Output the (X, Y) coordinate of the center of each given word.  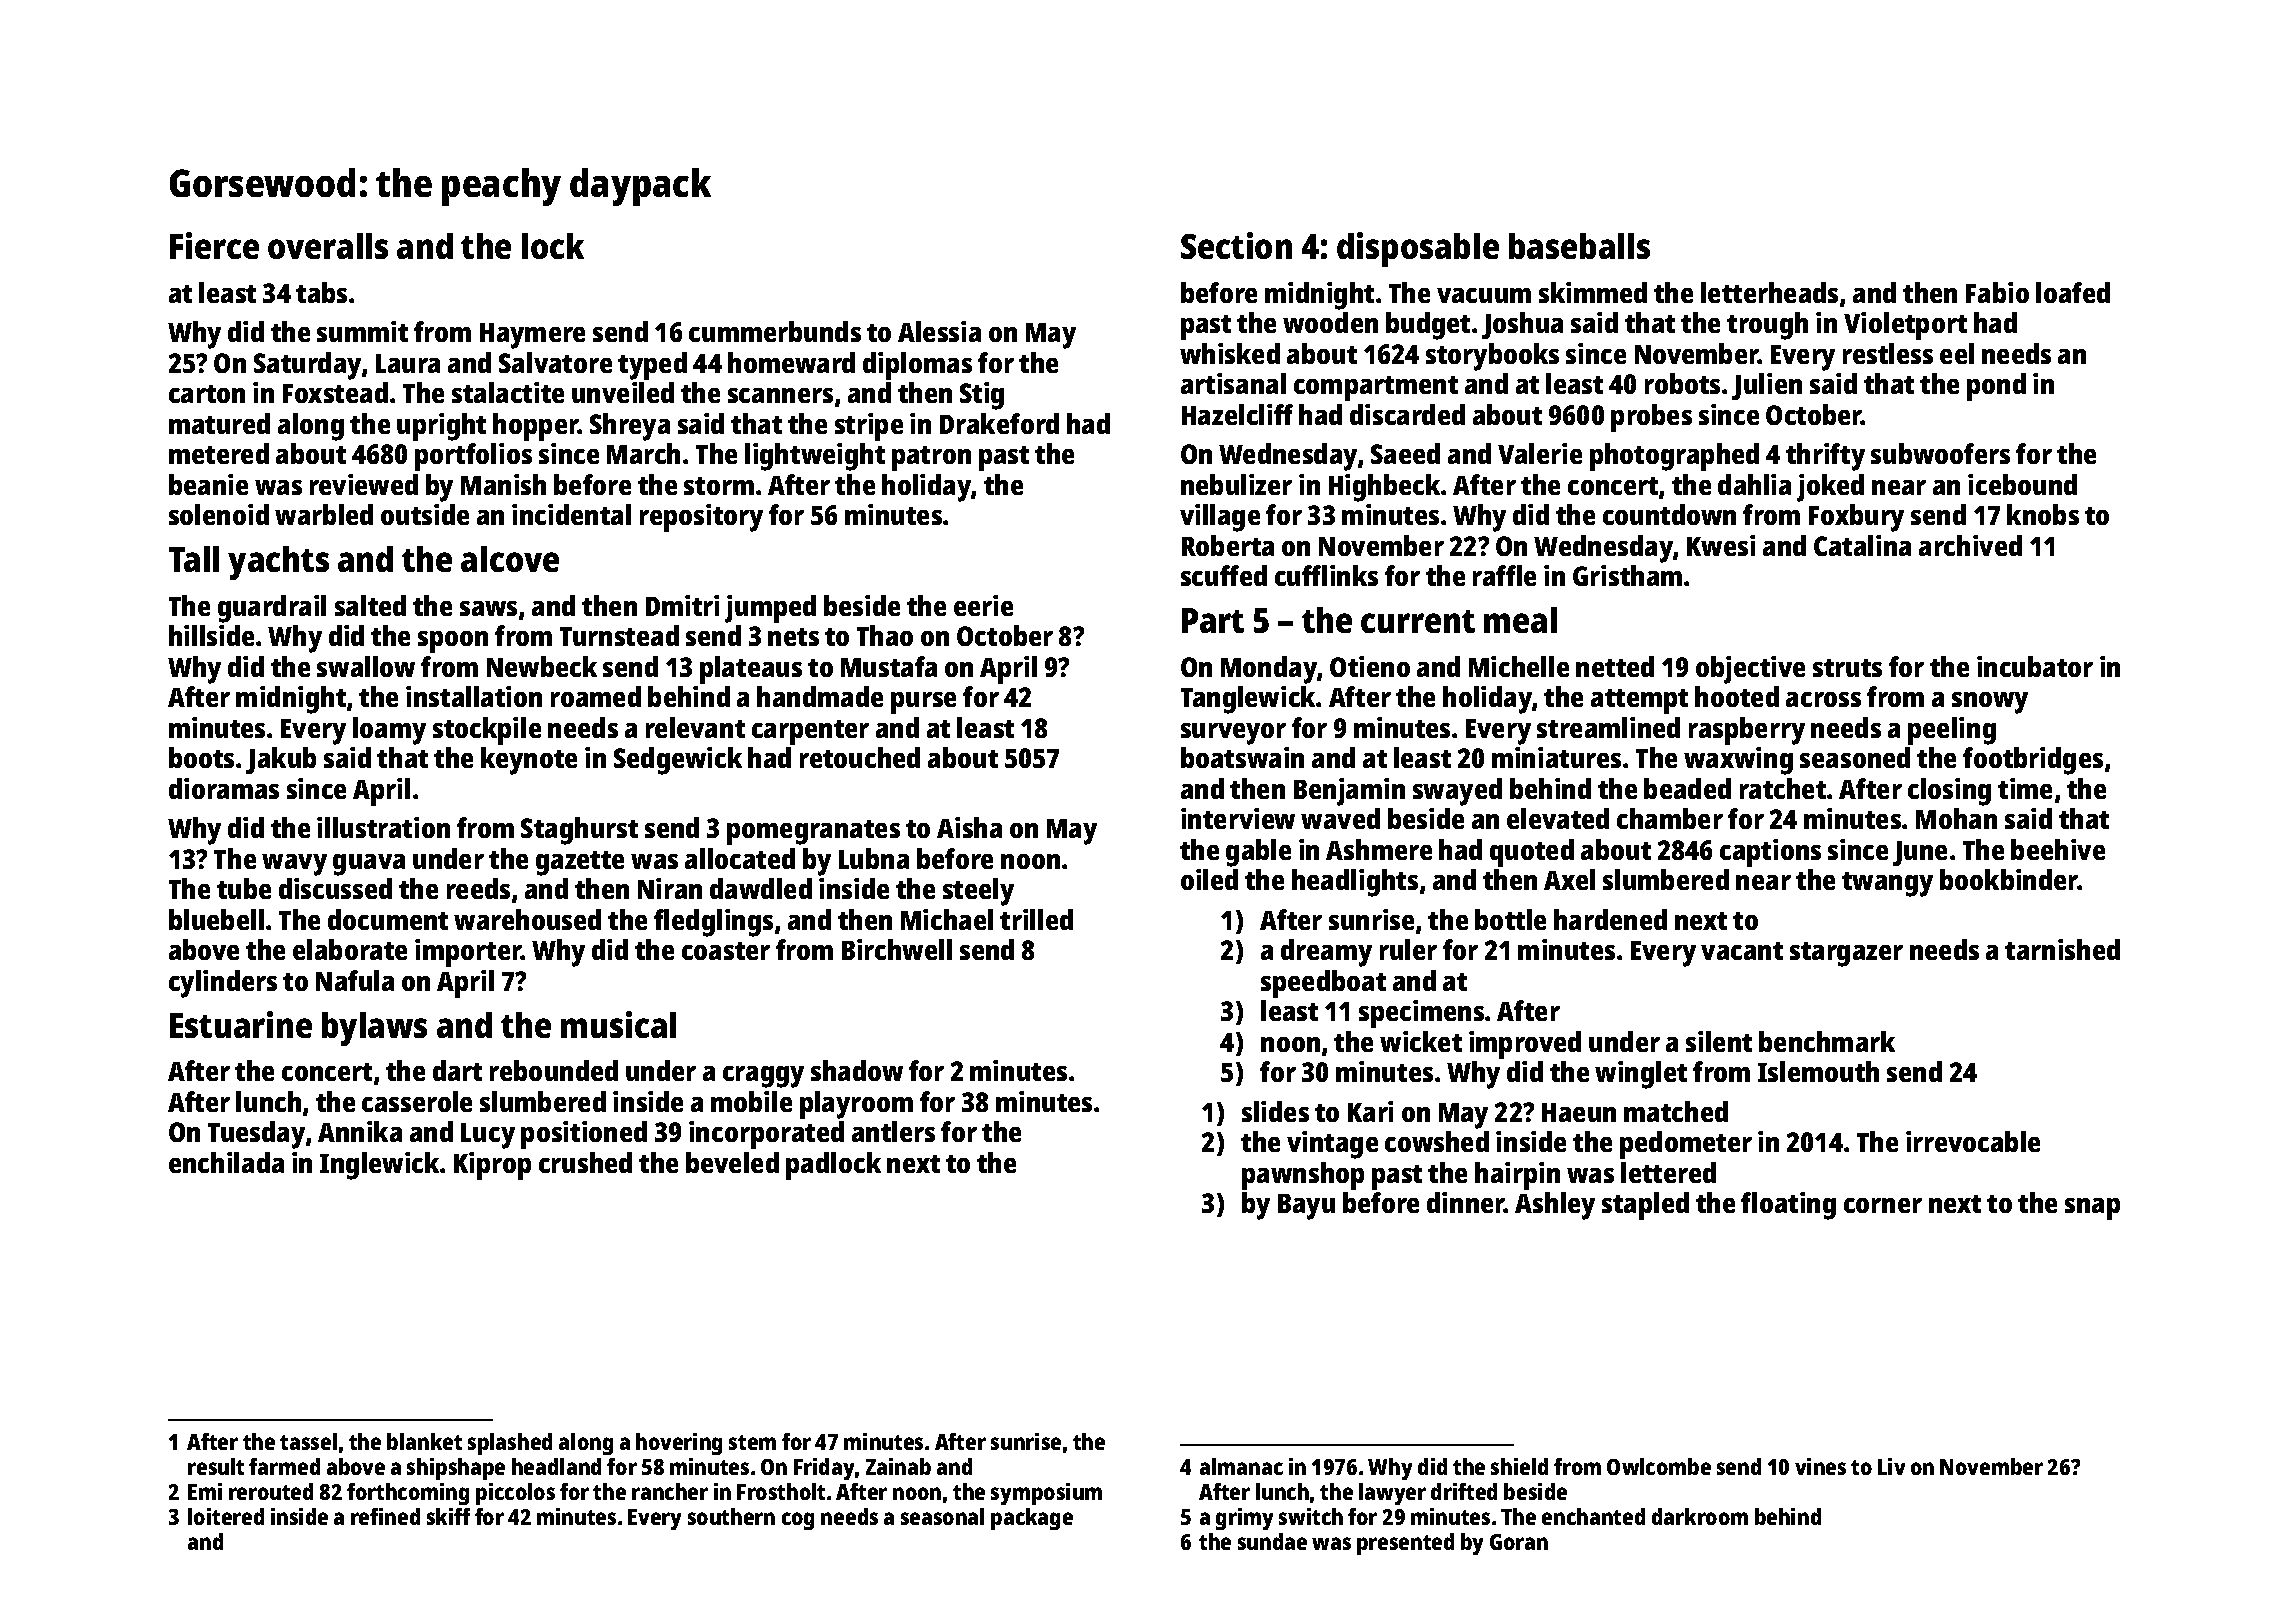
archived (1970, 545)
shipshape (456, 1469)
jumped (770, 609)
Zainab (898, 1466)
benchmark (1827, 1041)
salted (370, 605)
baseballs (1579, 246)
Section (1236, 245)
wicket (1421, 1041)
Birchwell (897, 949)
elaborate (350, 949)
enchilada (226, 1162)
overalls (328, 246)
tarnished (2062, 949)
